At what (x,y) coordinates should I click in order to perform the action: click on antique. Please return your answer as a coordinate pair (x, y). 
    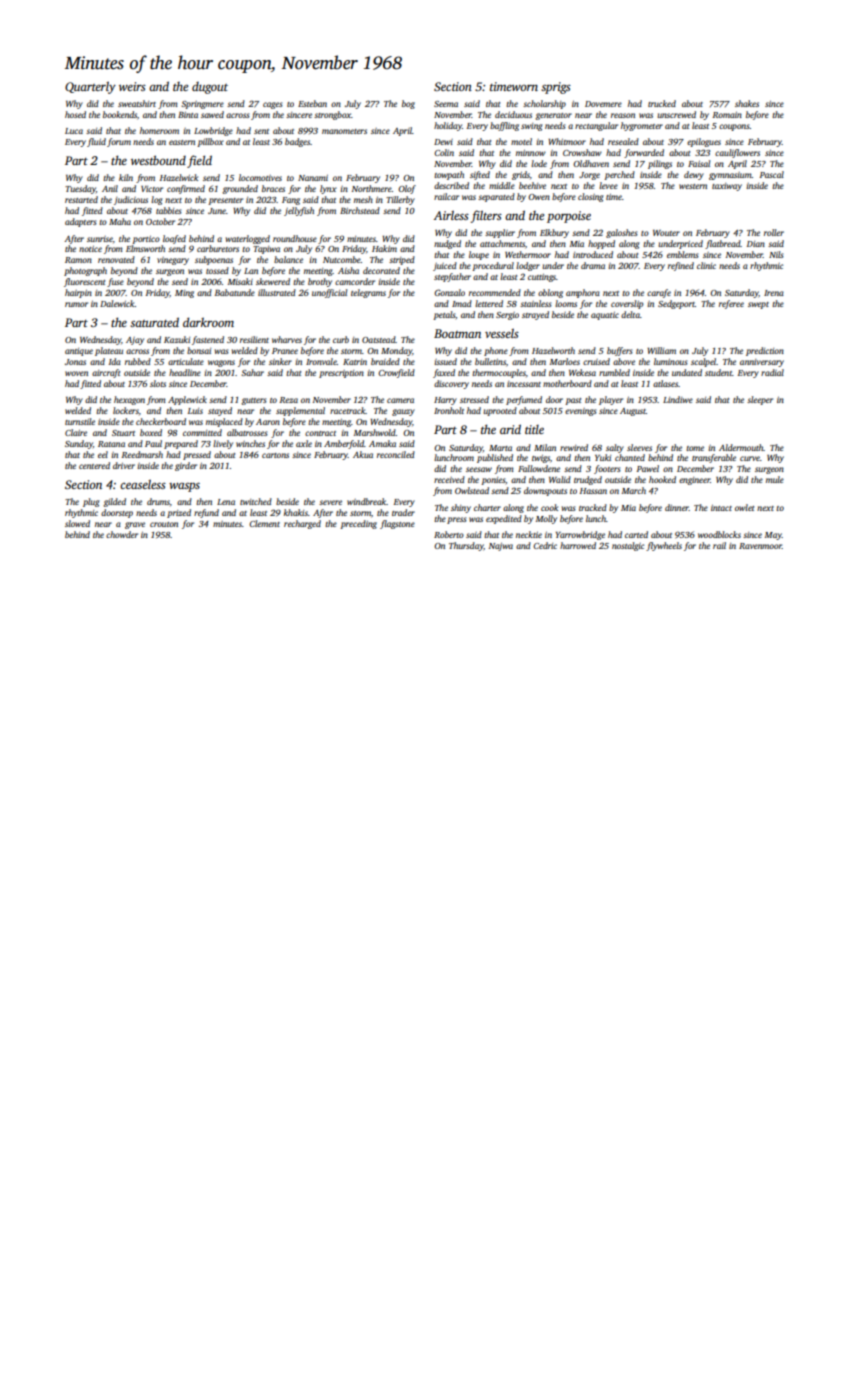
    Looking at the image, I should click on (79, 352).
